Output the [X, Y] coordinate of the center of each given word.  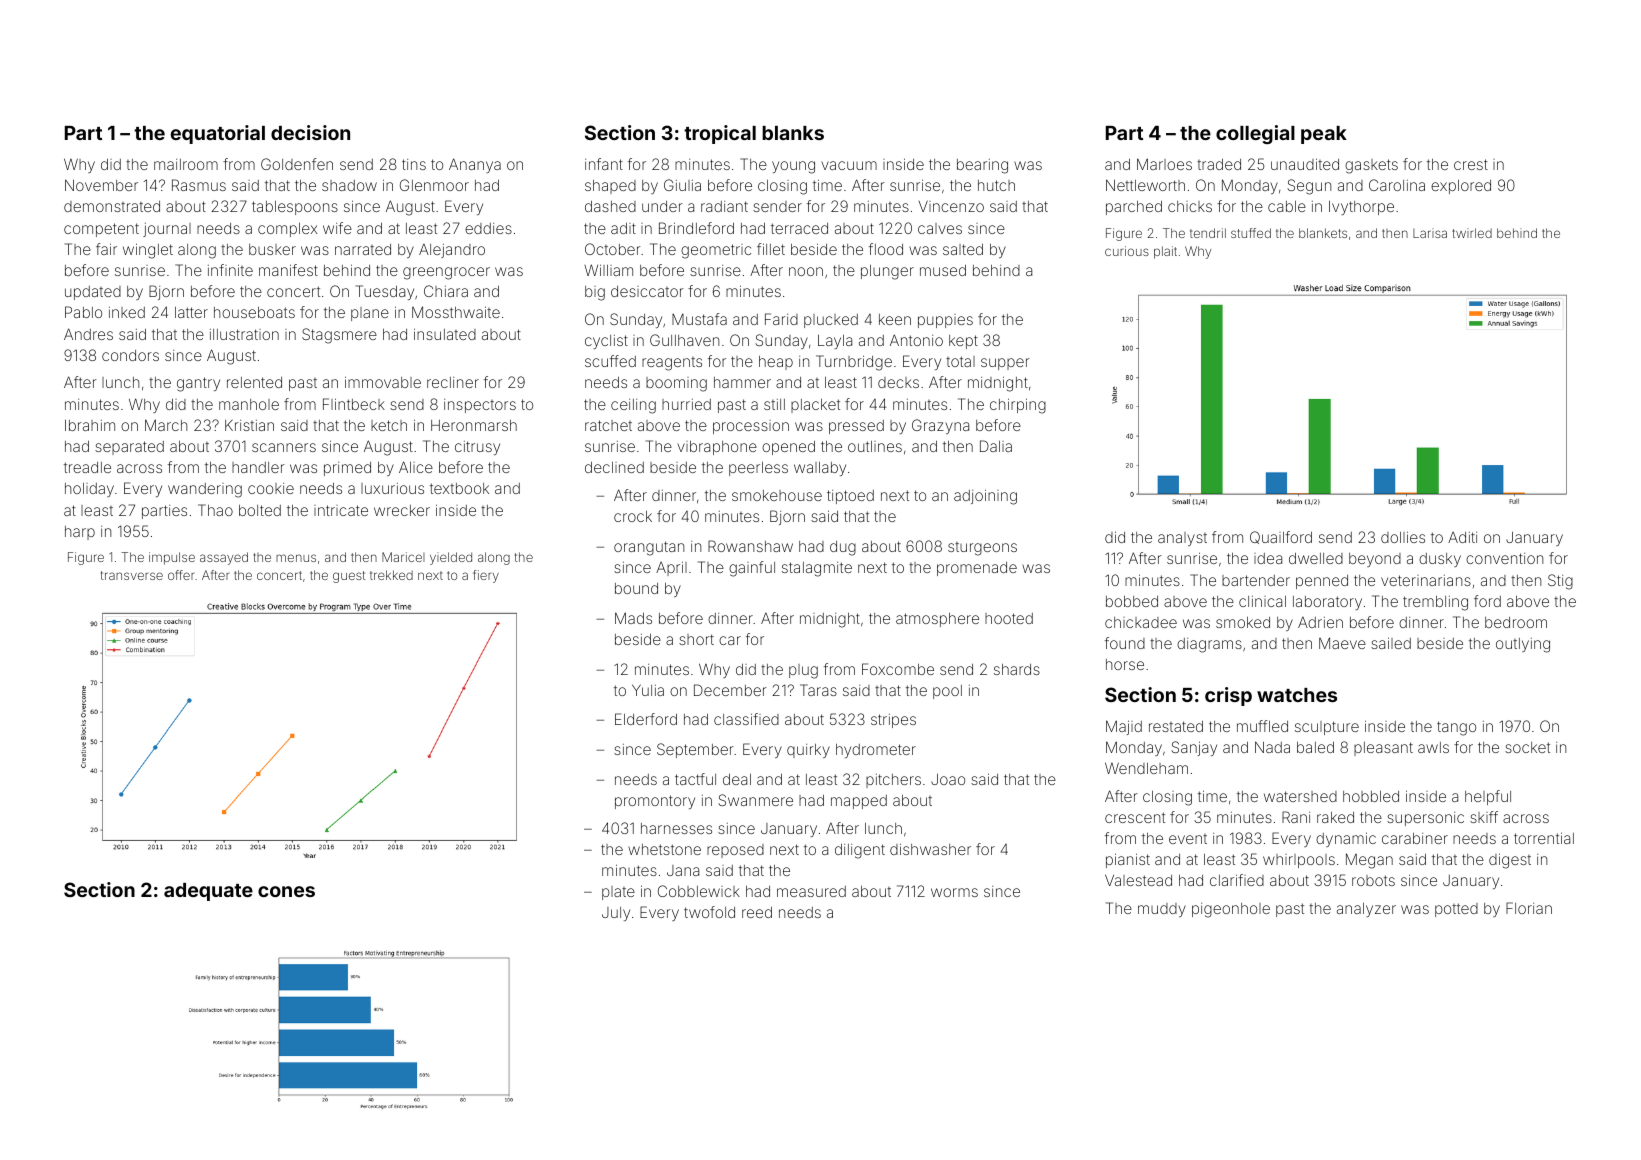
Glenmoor [434, 185]
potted [1456, 910]
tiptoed [850, 497]
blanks [793, 133]
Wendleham [1146, 768]
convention [1504, 558]
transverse [132, 575]
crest [1471, 164]
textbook [459, 488]
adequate [208, 892]
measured [811, 891]
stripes [893, 721]
